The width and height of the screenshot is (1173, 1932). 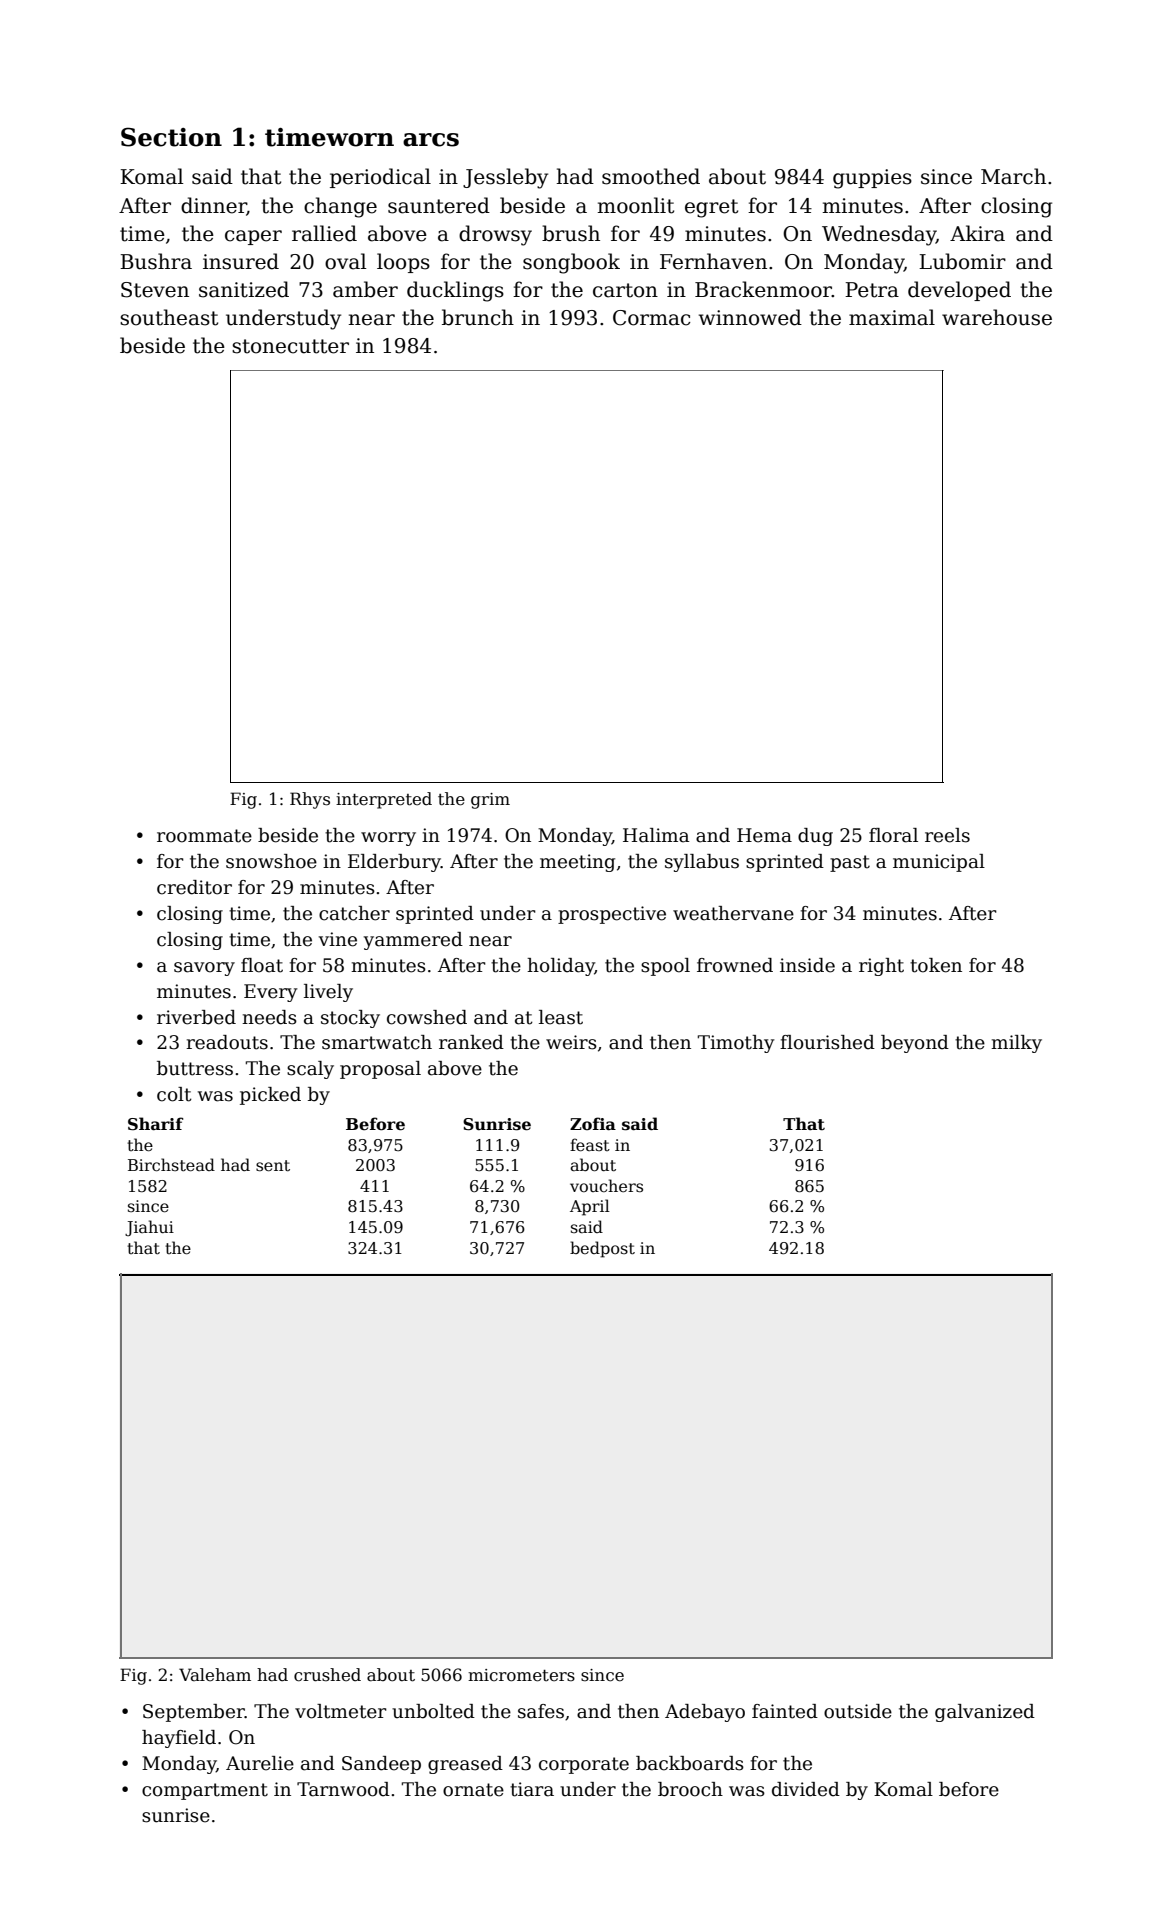 What do you see at coordinates (490, 801) in the screenshot?
I see `grim` at bounding box center [490, 801].
